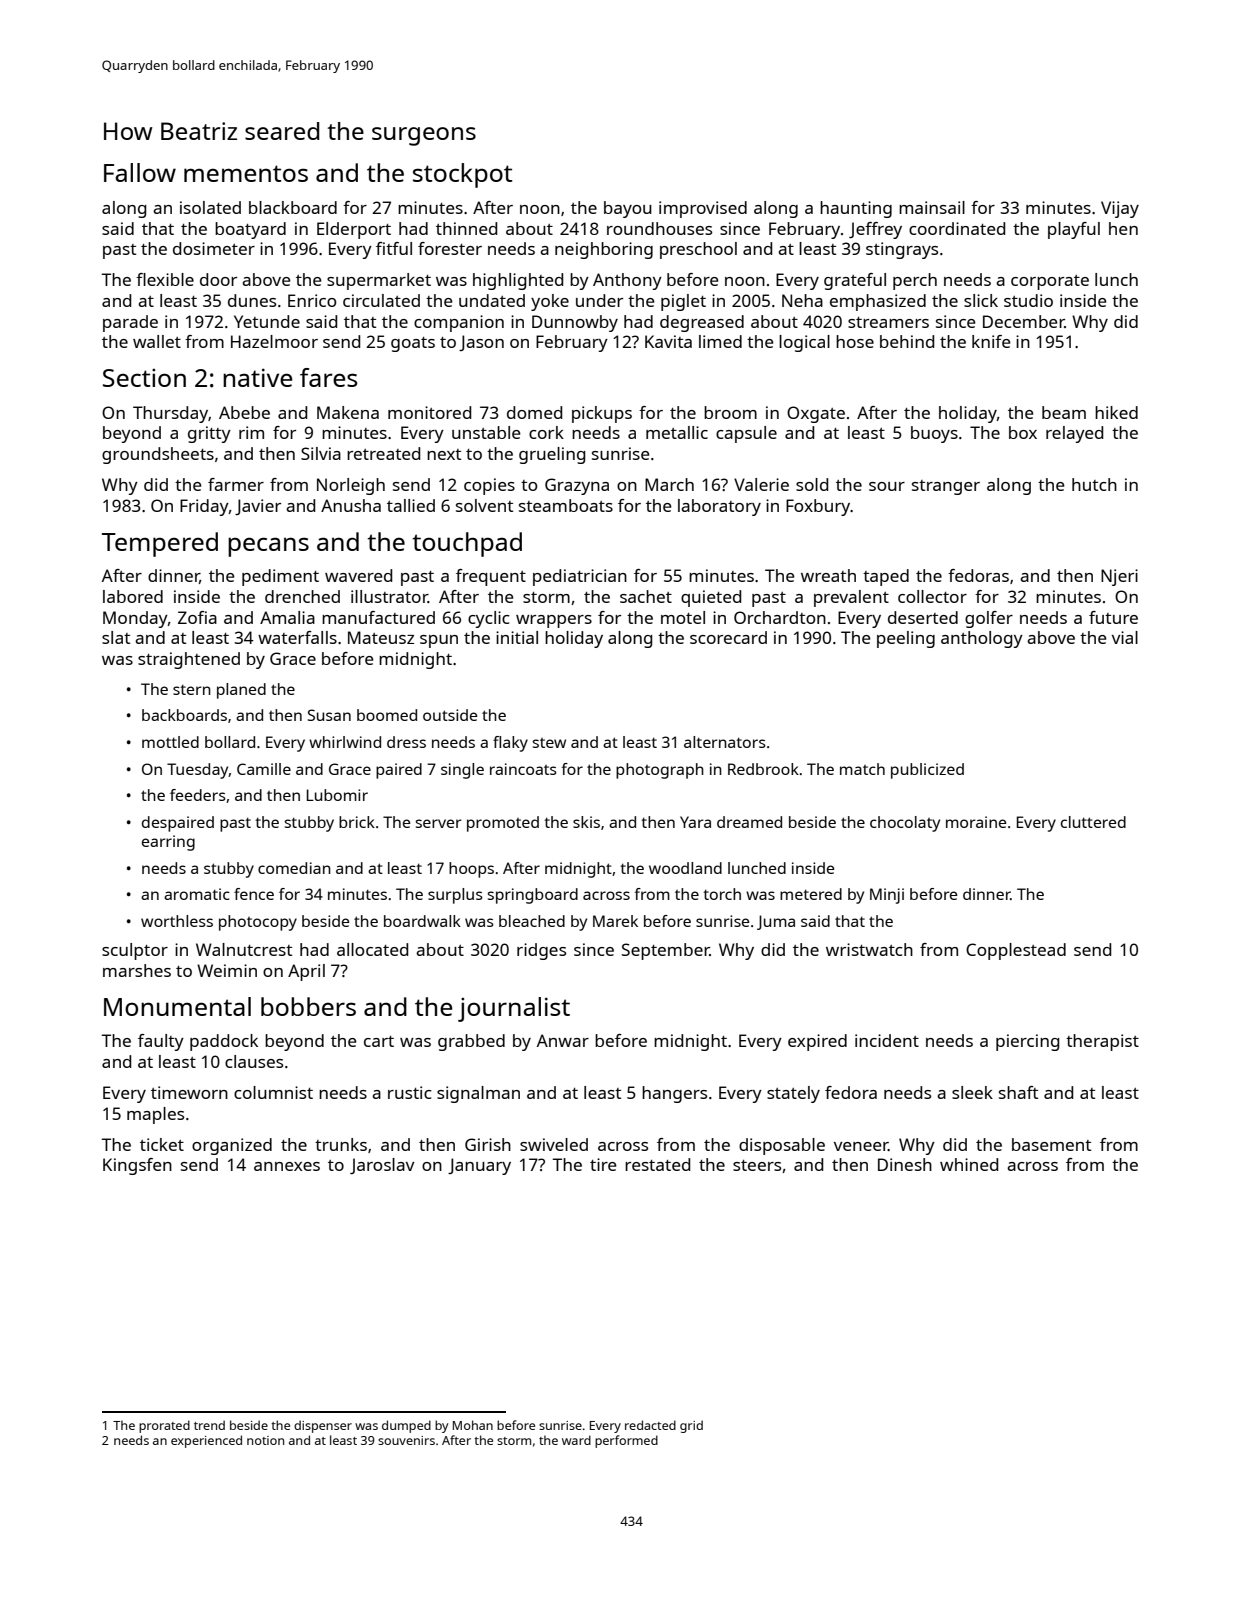  Describe the element at coordinates (137, 1166) in the screenshot. I see `Kingsfen` at that location.
